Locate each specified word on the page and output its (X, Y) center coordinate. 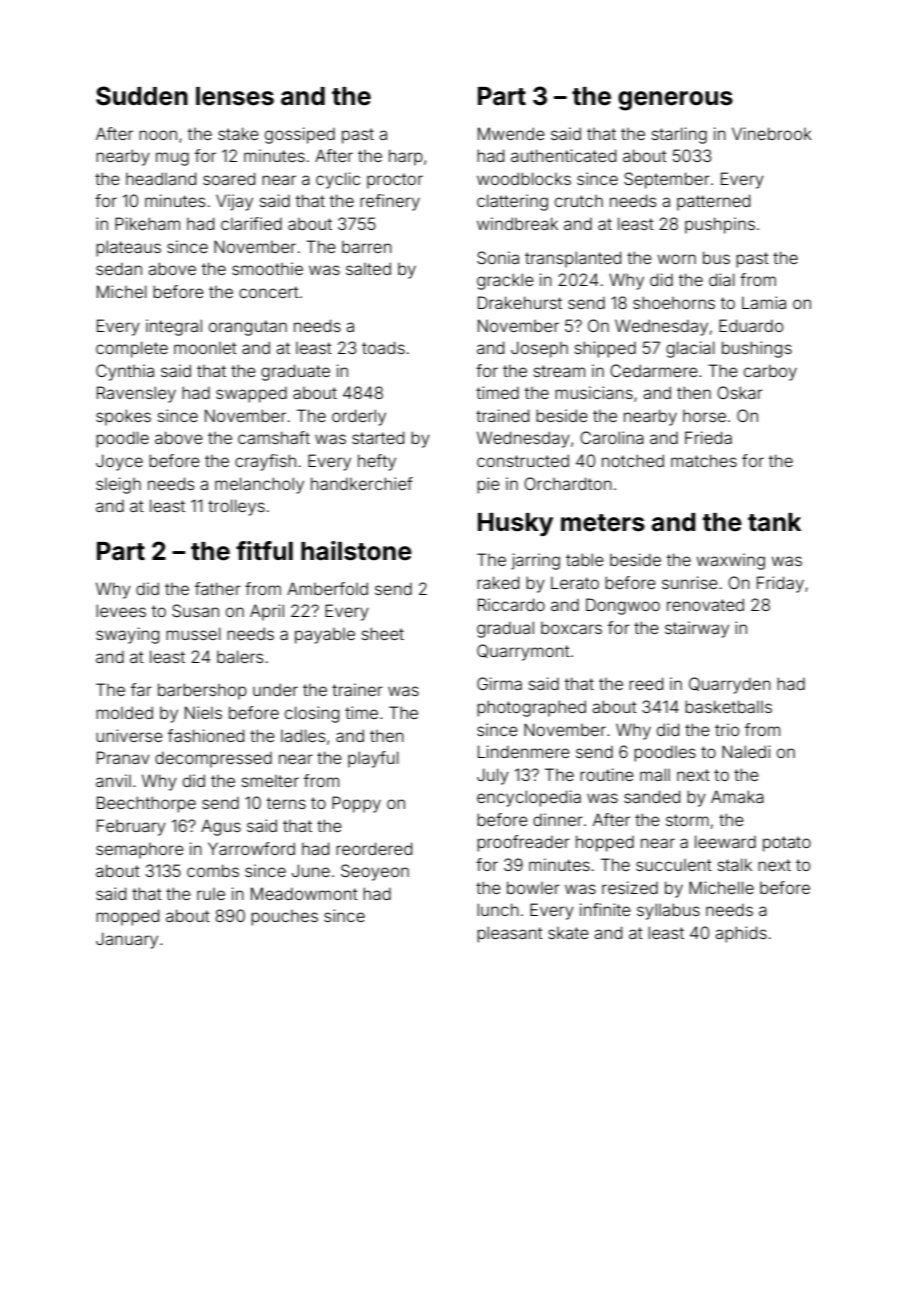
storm (687, 820)
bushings (757, 349)
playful (373, 759)
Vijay (234, 202)
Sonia (498, 257)
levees (121, 610)
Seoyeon (375, 872)
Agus (221, 827)
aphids (741, 934)
